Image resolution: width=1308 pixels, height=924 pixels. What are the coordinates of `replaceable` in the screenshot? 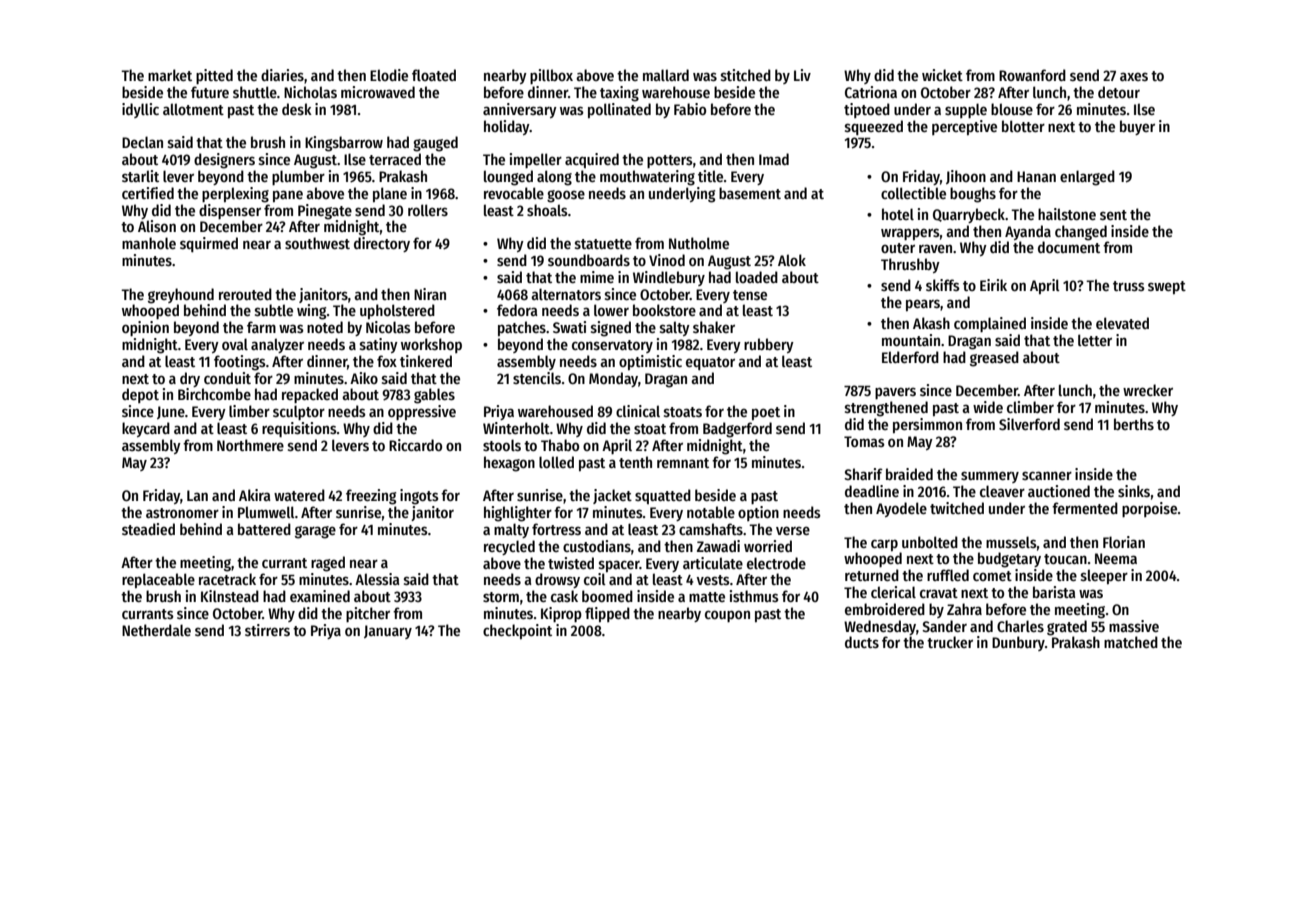 It's located at (158, 580).
